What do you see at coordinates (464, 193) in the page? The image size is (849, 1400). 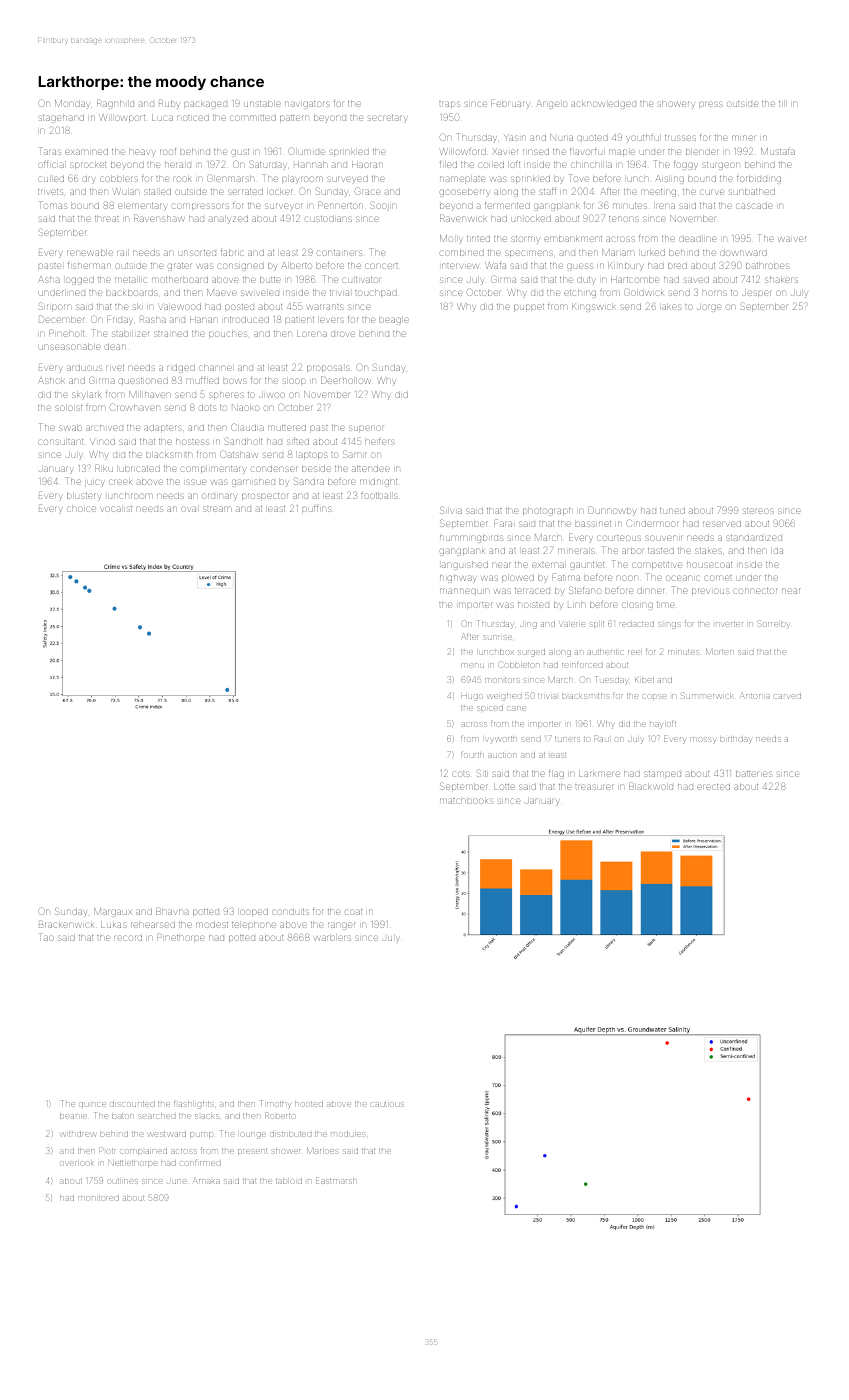 I see `gooseberry` at bounding box center [464, 193].
